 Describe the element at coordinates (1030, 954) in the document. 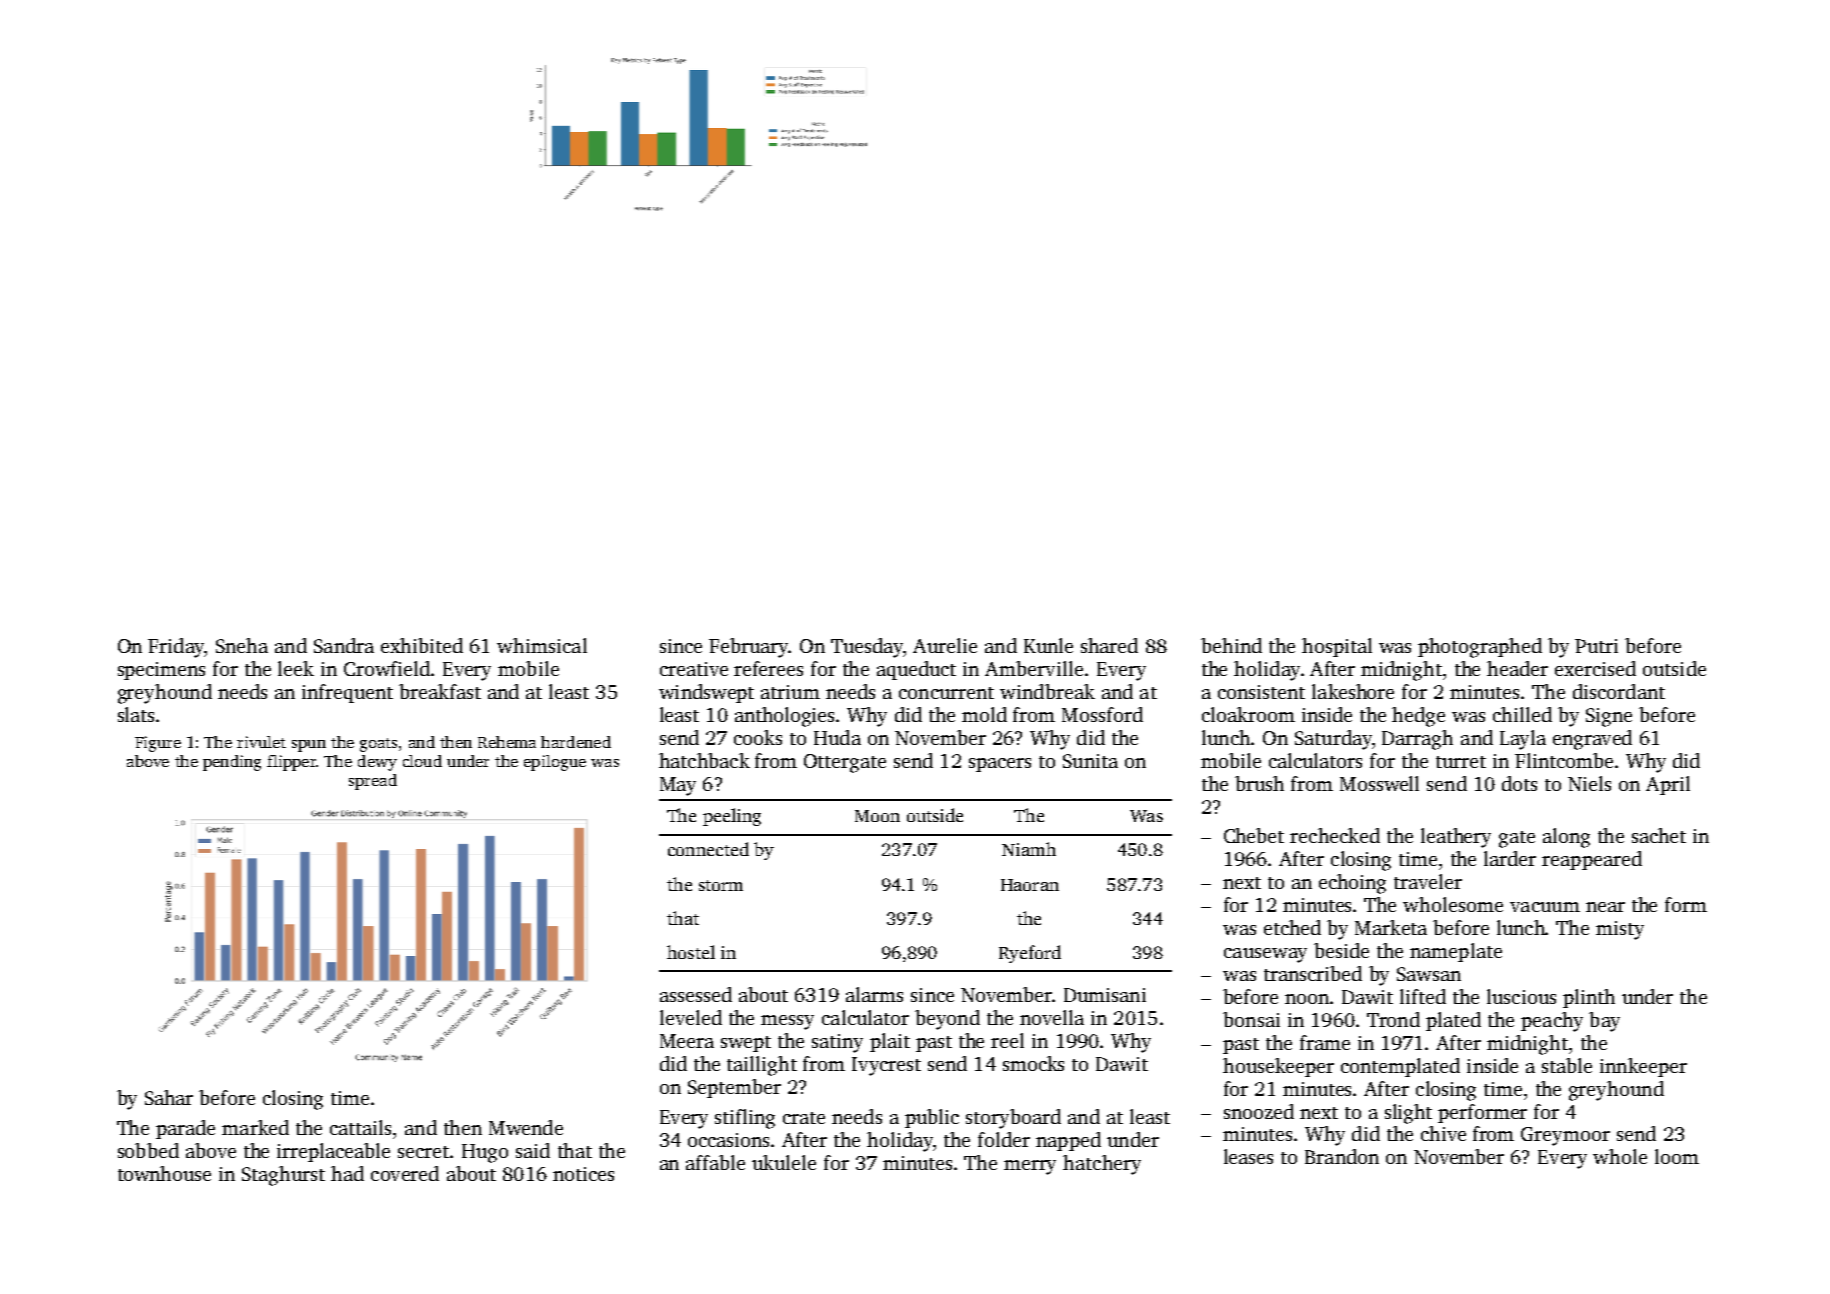

I see `Ryeford` at that location.
